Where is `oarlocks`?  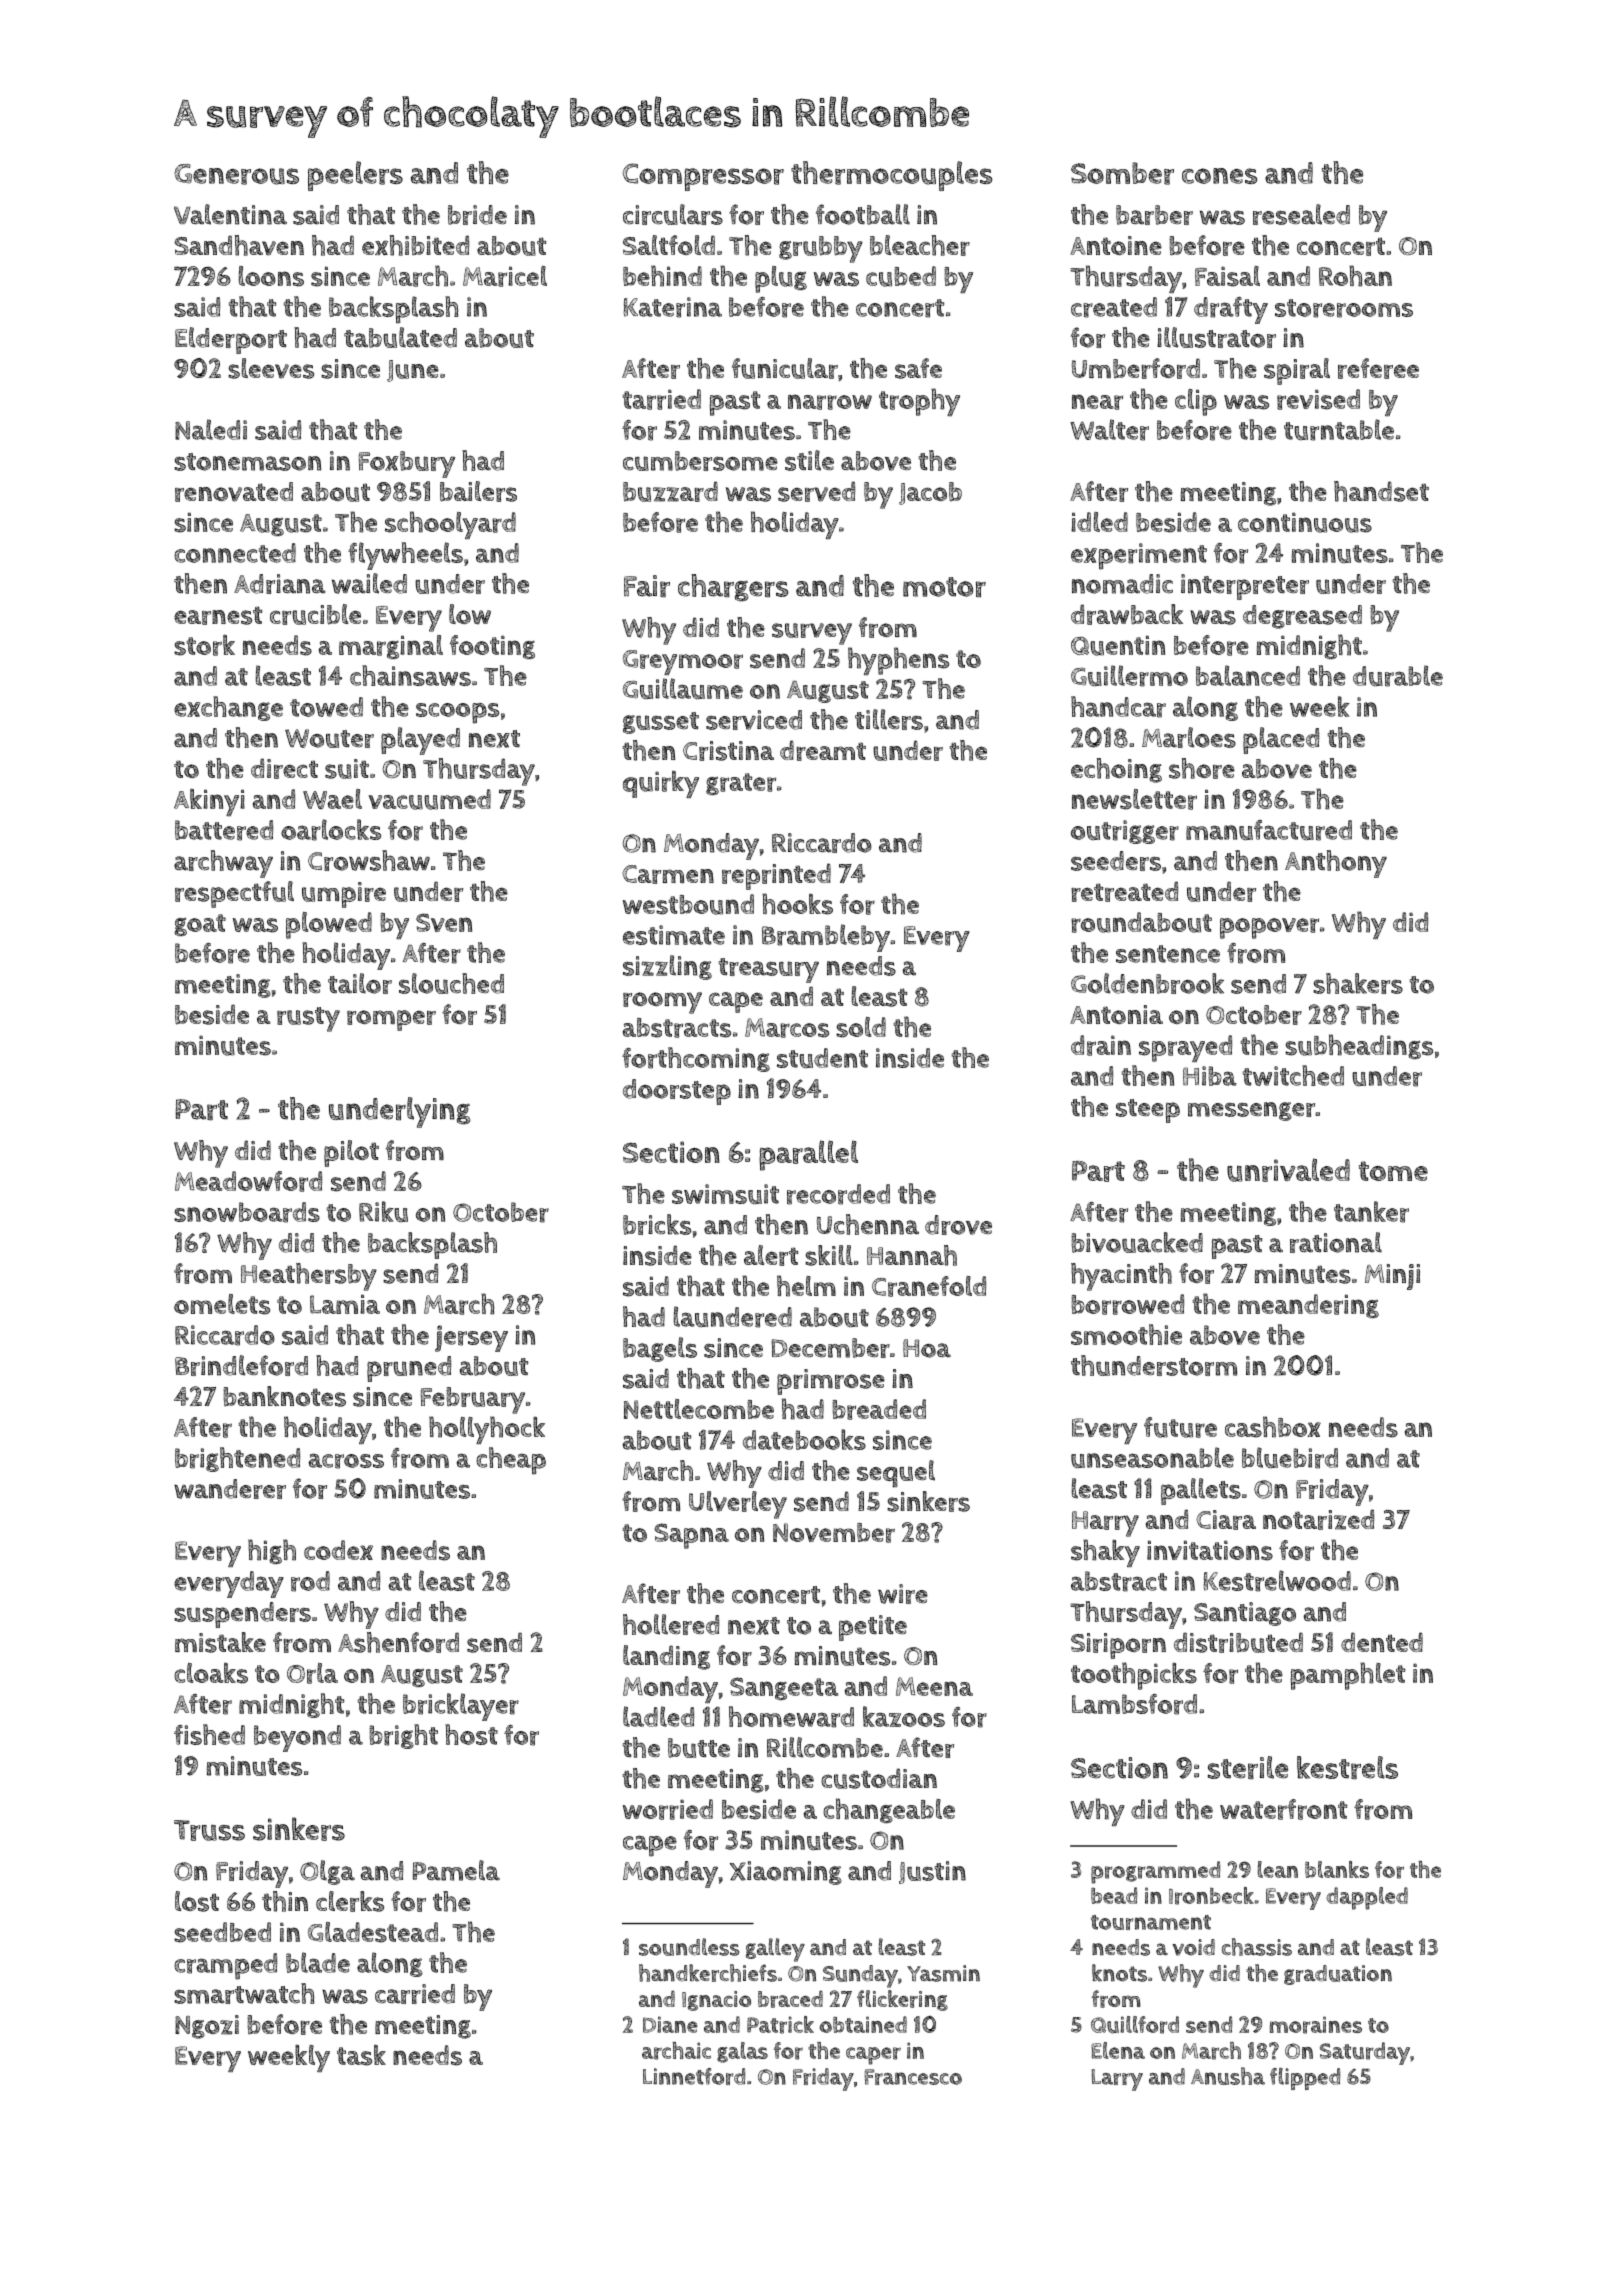
oarlocks is located at coordinates (331, 830).
